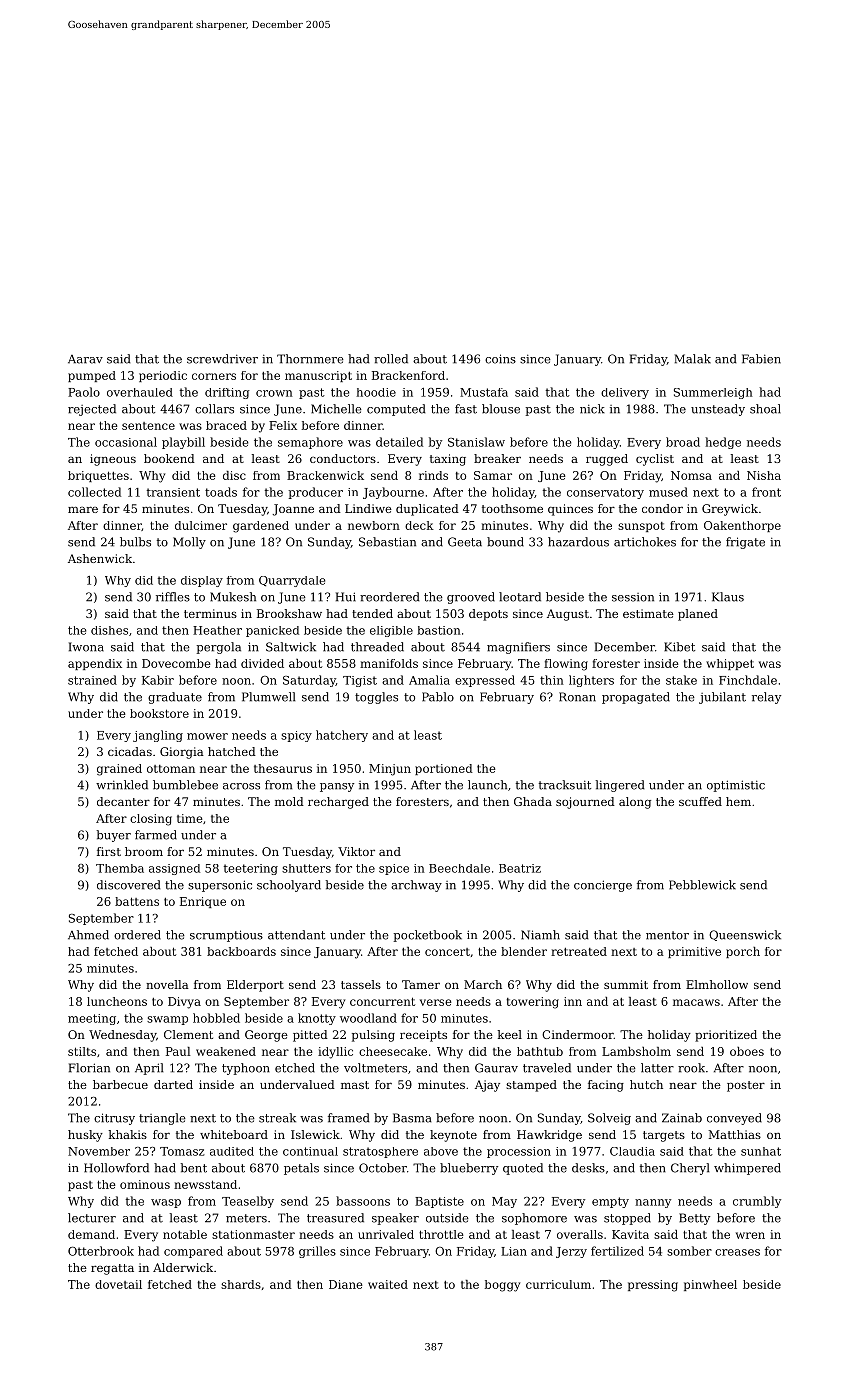 The height and width of the image is (1400, 849). What do you see at coordinates (585, 803) in the image?
I see `sojourned` at bounding box center [585, 803].
